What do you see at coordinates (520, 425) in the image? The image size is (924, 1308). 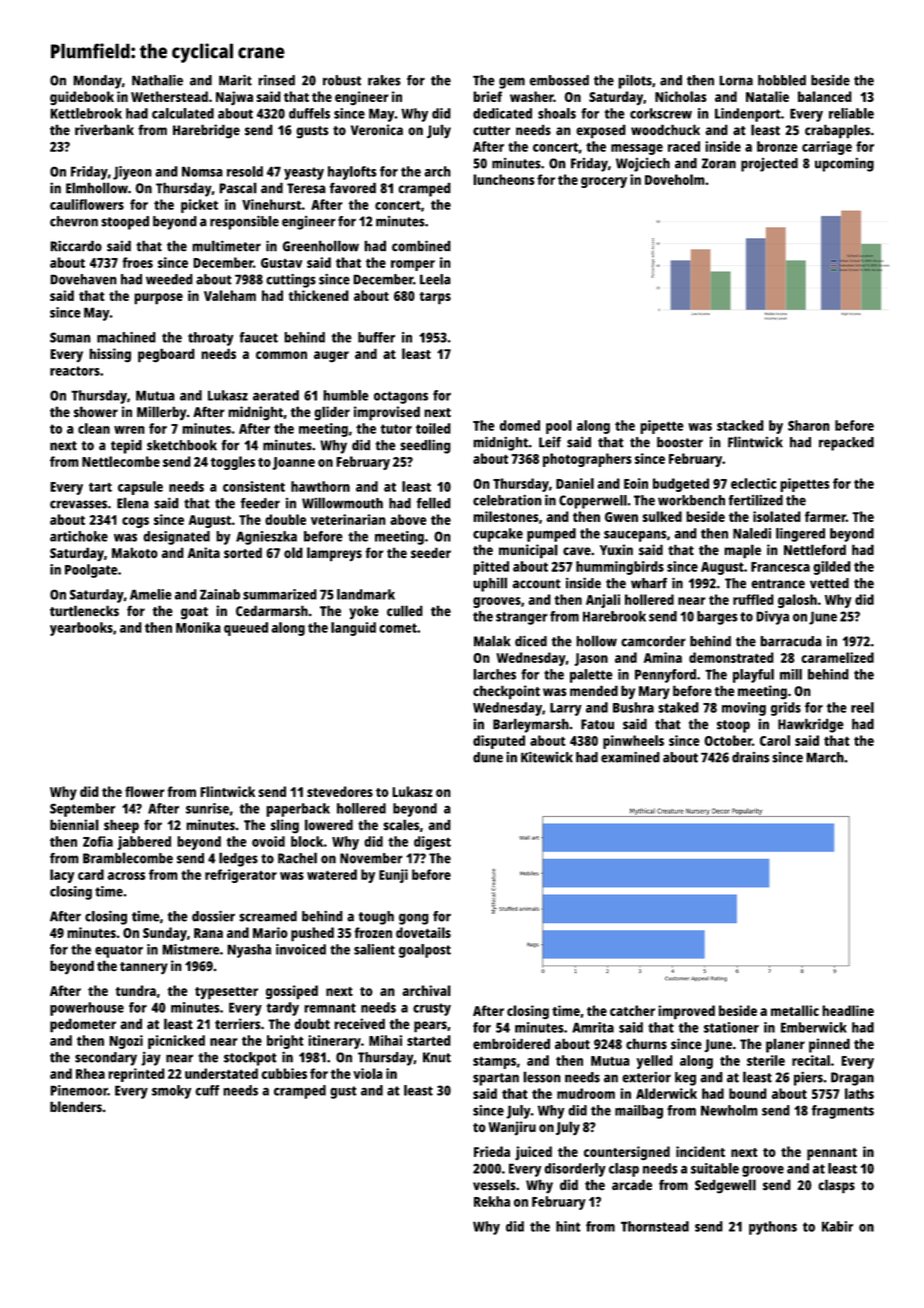 I see `domed` at bounding box center [520, 425].
